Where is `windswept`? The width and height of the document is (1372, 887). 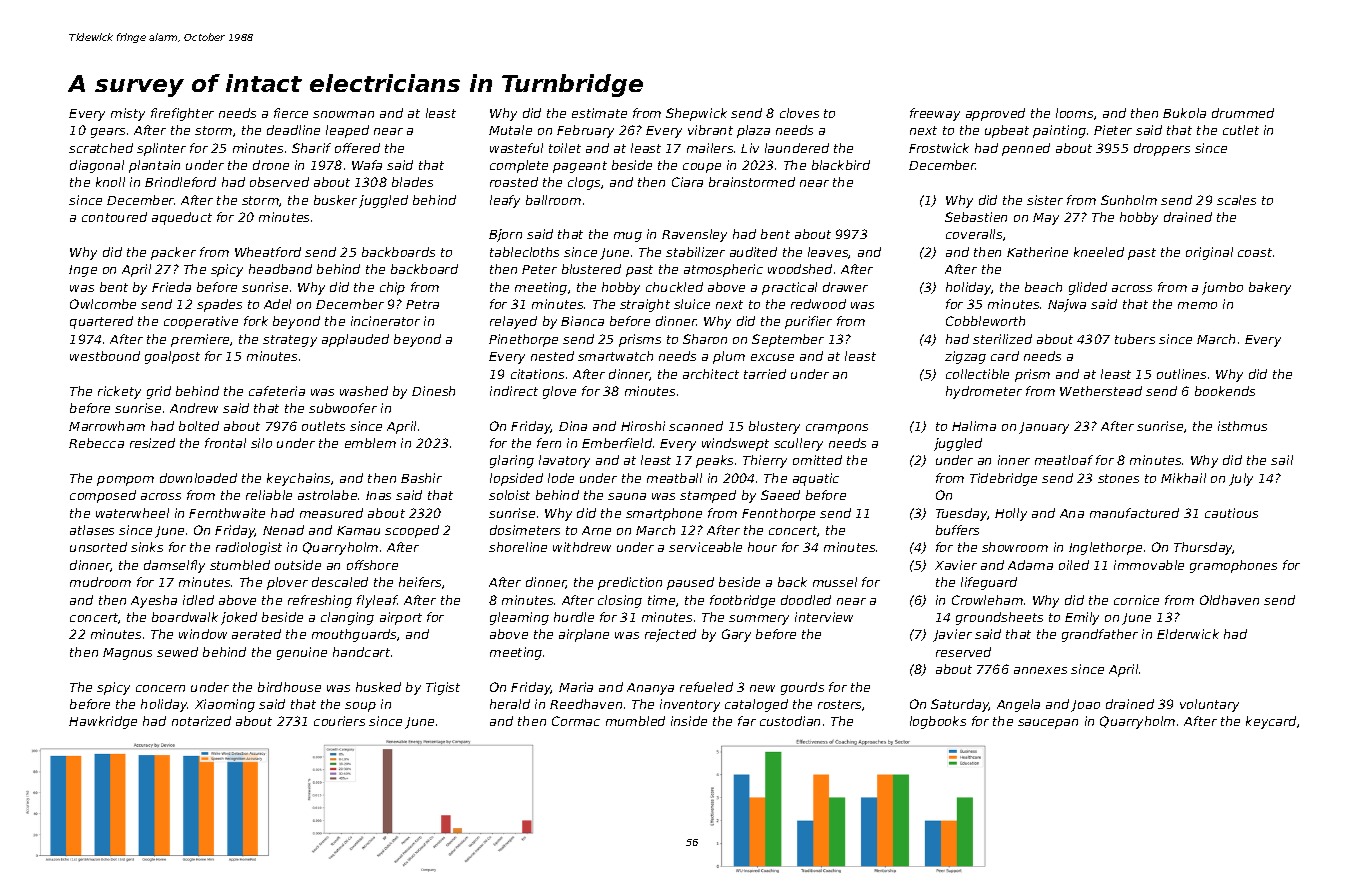
windswept is located at coordinates (735, 444).
